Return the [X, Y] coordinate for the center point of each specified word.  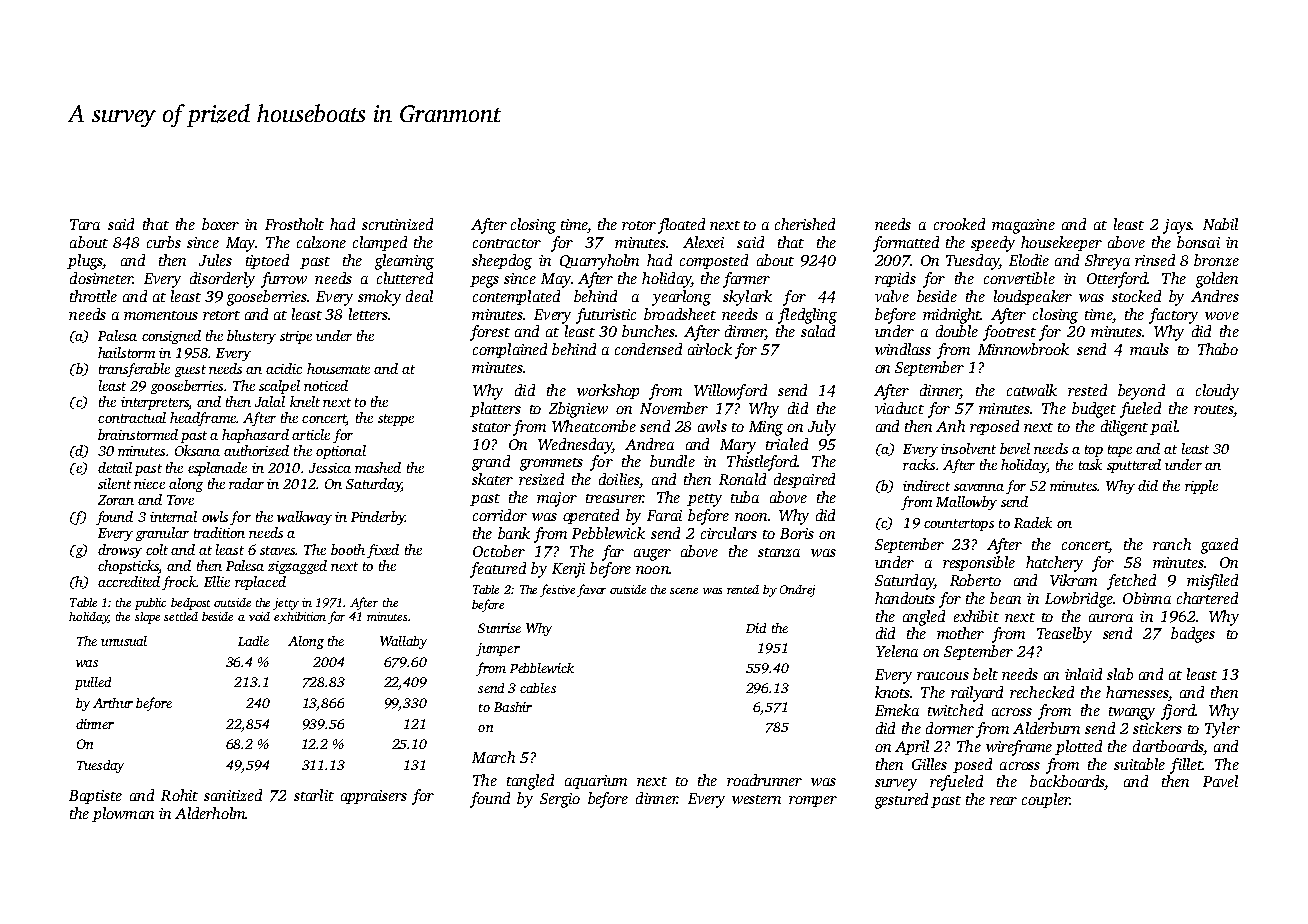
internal [173, 516]
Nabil [1220, 224]
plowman [123, 814]
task [1090, 464]
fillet [1186, 766]
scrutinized [397, 224]
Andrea [649, 444]
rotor [639, 225]
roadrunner [764, 780]
